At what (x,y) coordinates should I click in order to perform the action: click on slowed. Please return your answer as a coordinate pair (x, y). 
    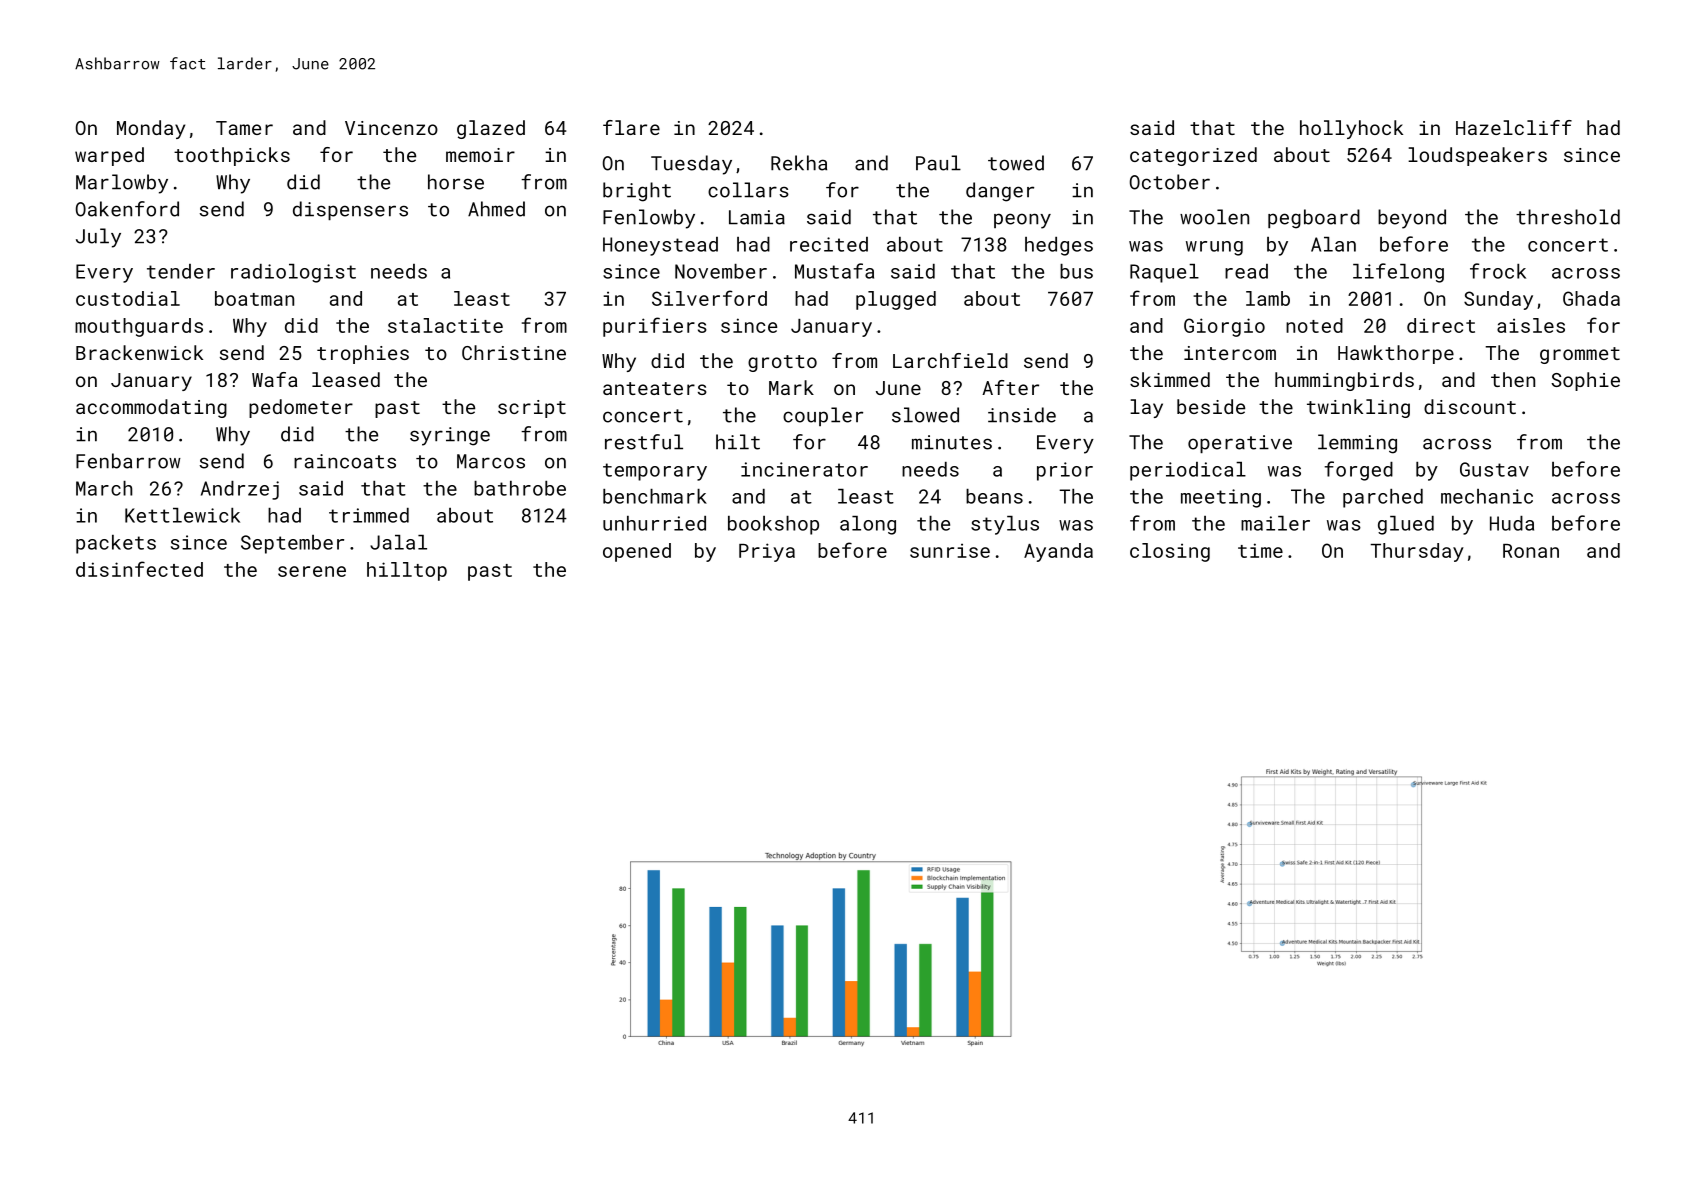
    Looking at the image, I should click on (925, 415).
